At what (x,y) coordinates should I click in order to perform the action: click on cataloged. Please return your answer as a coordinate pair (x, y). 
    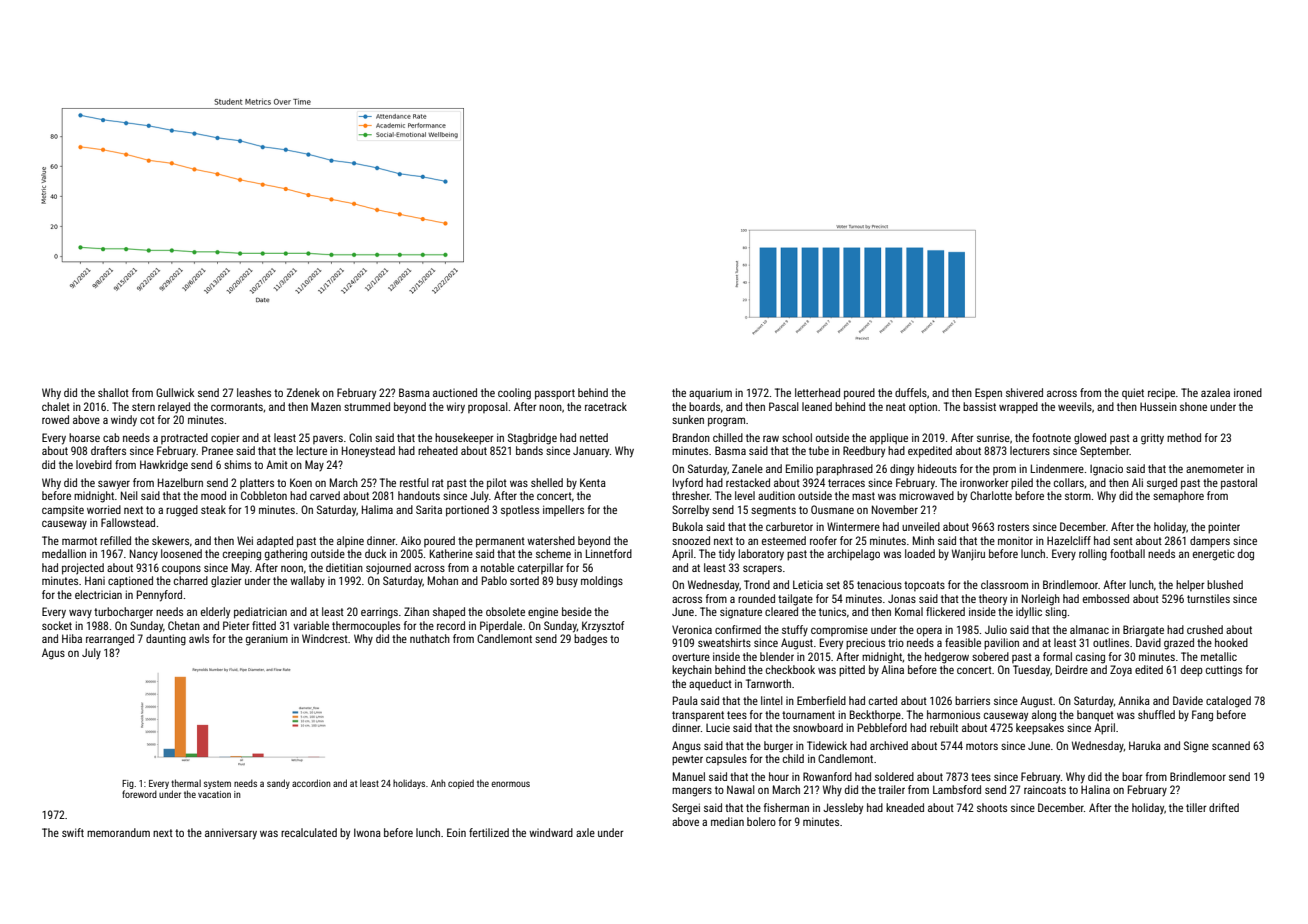
    Looking at the image, I should click on (1228, 702).
